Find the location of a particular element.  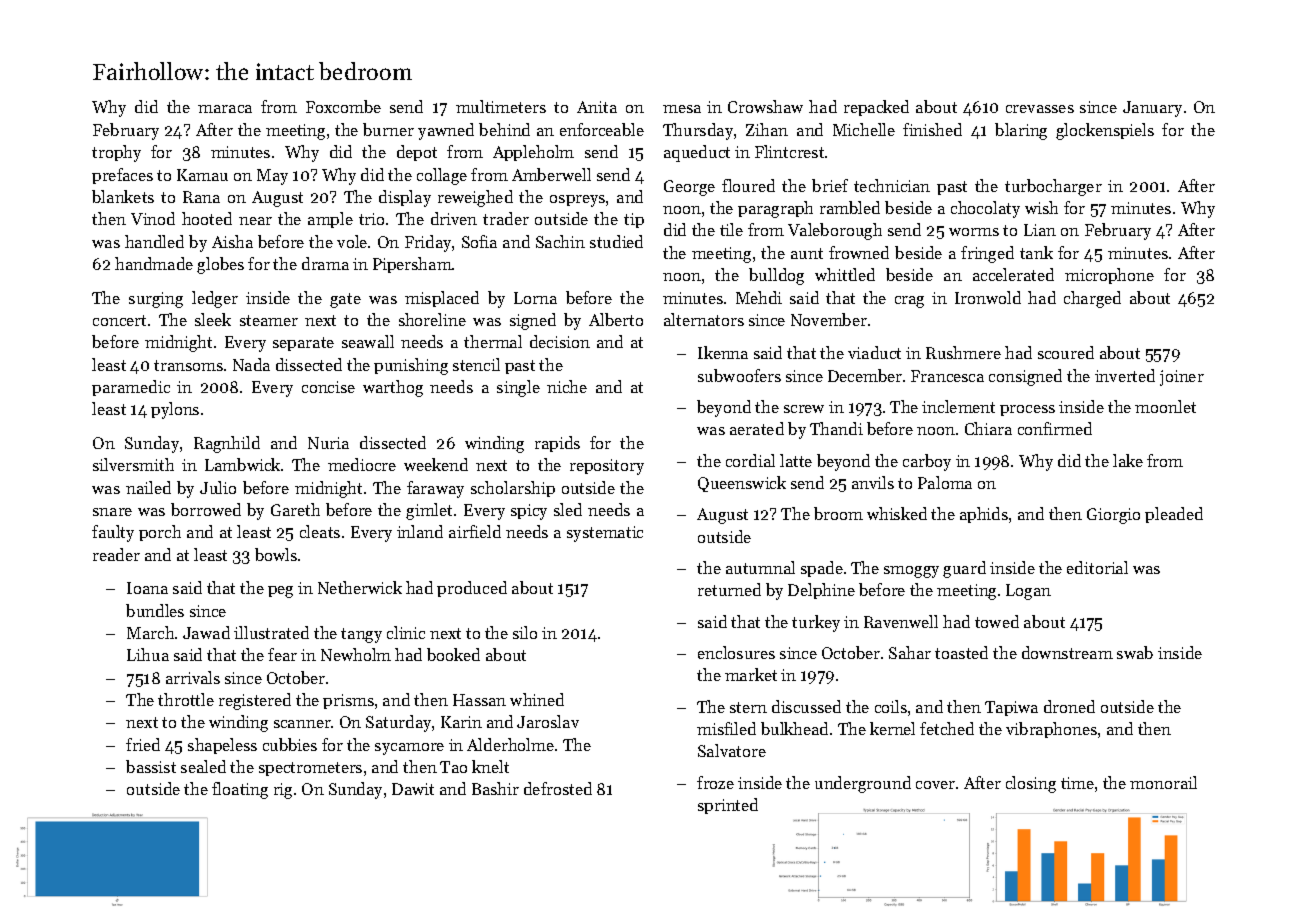

broom is located at coordinates (838, 513).
